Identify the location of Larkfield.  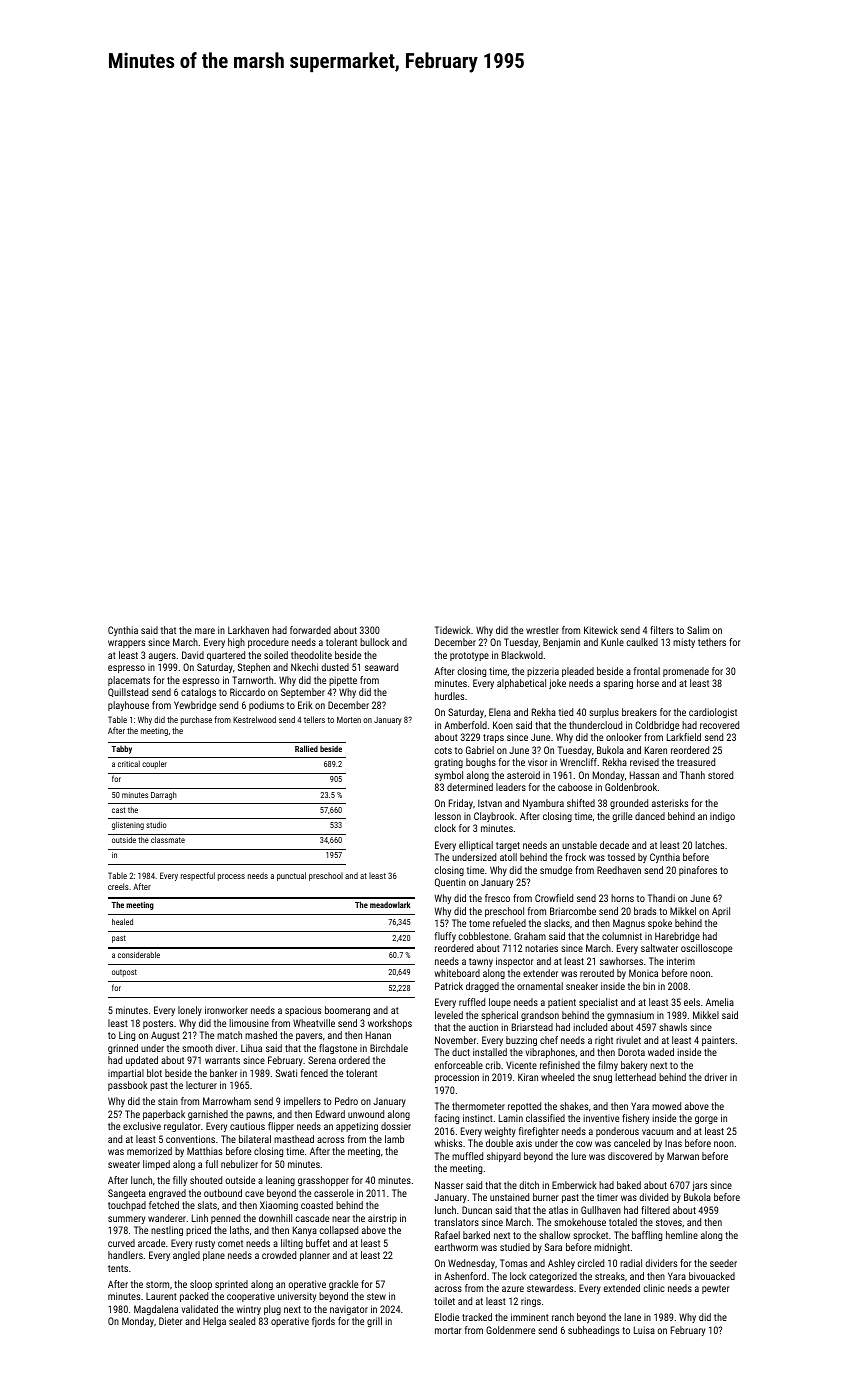
(684, 737).
